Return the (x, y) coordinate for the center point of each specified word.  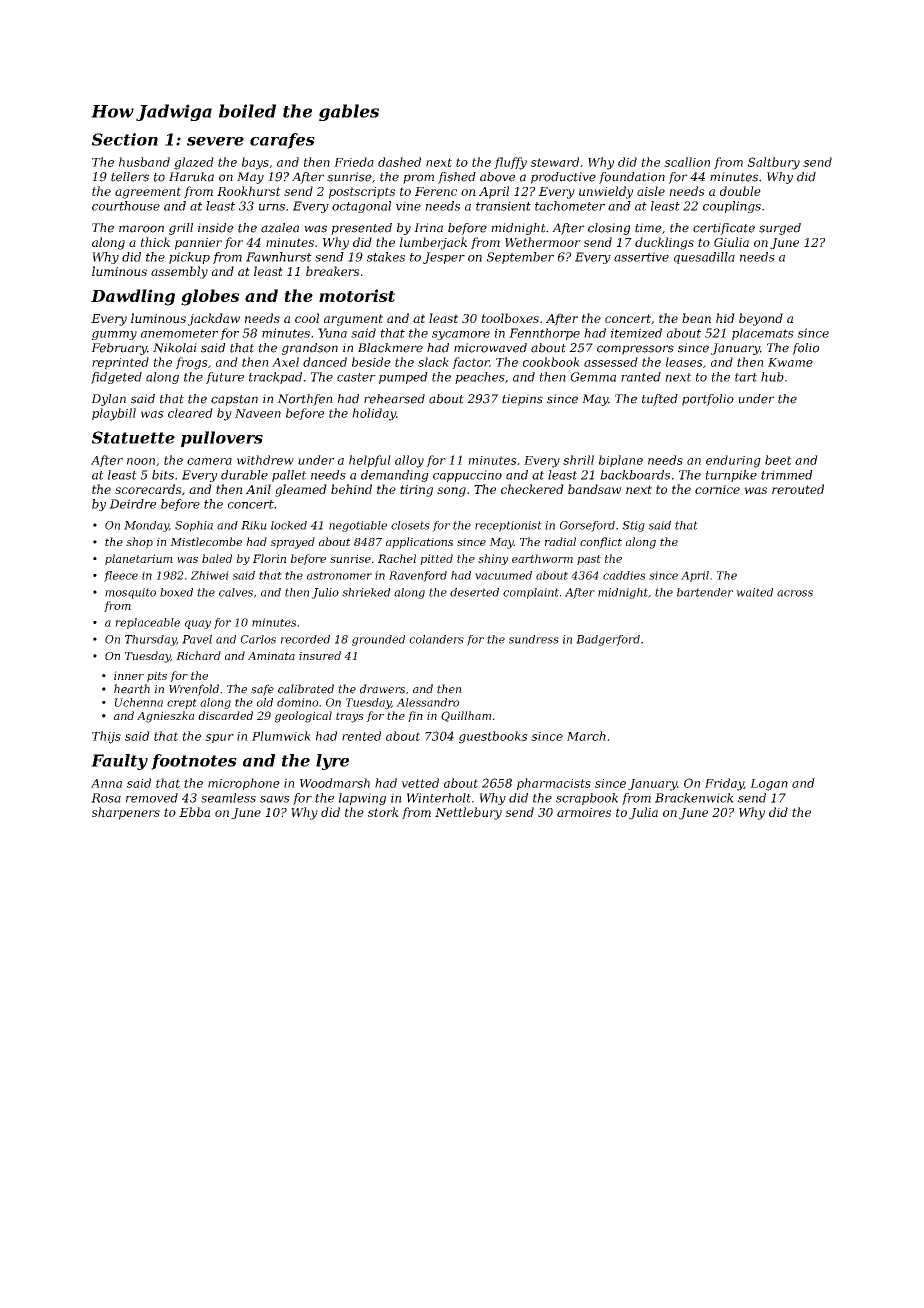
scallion (687, 162)
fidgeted (116, 378)
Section (125, 139)
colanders (436, 639)
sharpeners (126, 813)
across (795, 593)
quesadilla (704, 258)
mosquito (130, 593)
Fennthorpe (544, 334)
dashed (399, 162)
